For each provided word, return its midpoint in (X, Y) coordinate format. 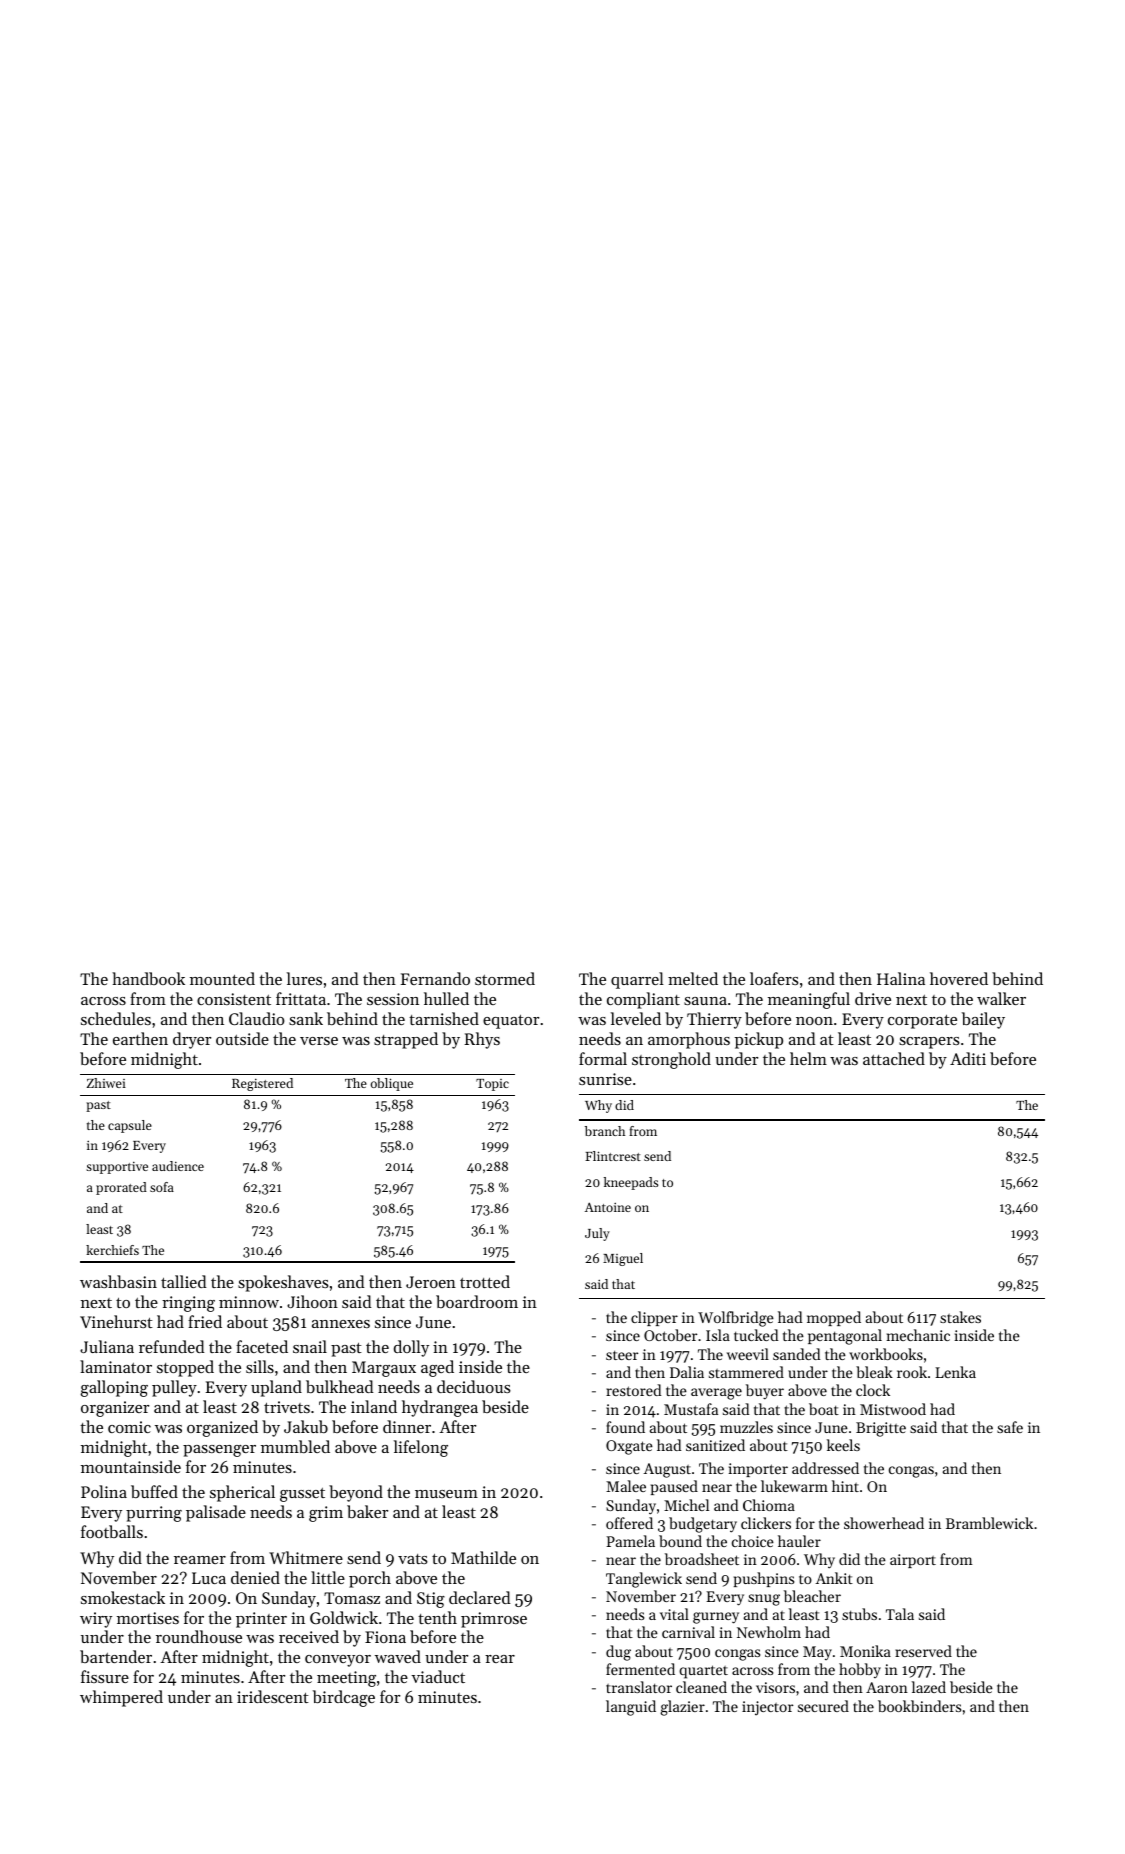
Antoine (608, 1207)
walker (1001, 998)
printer (261, 1620)
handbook (148, 978)
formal (603, 1058)
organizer (115, 1409)
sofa (162, 1187)
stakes (960, 1317)
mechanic (918, 1335)
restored (634, 1390)
